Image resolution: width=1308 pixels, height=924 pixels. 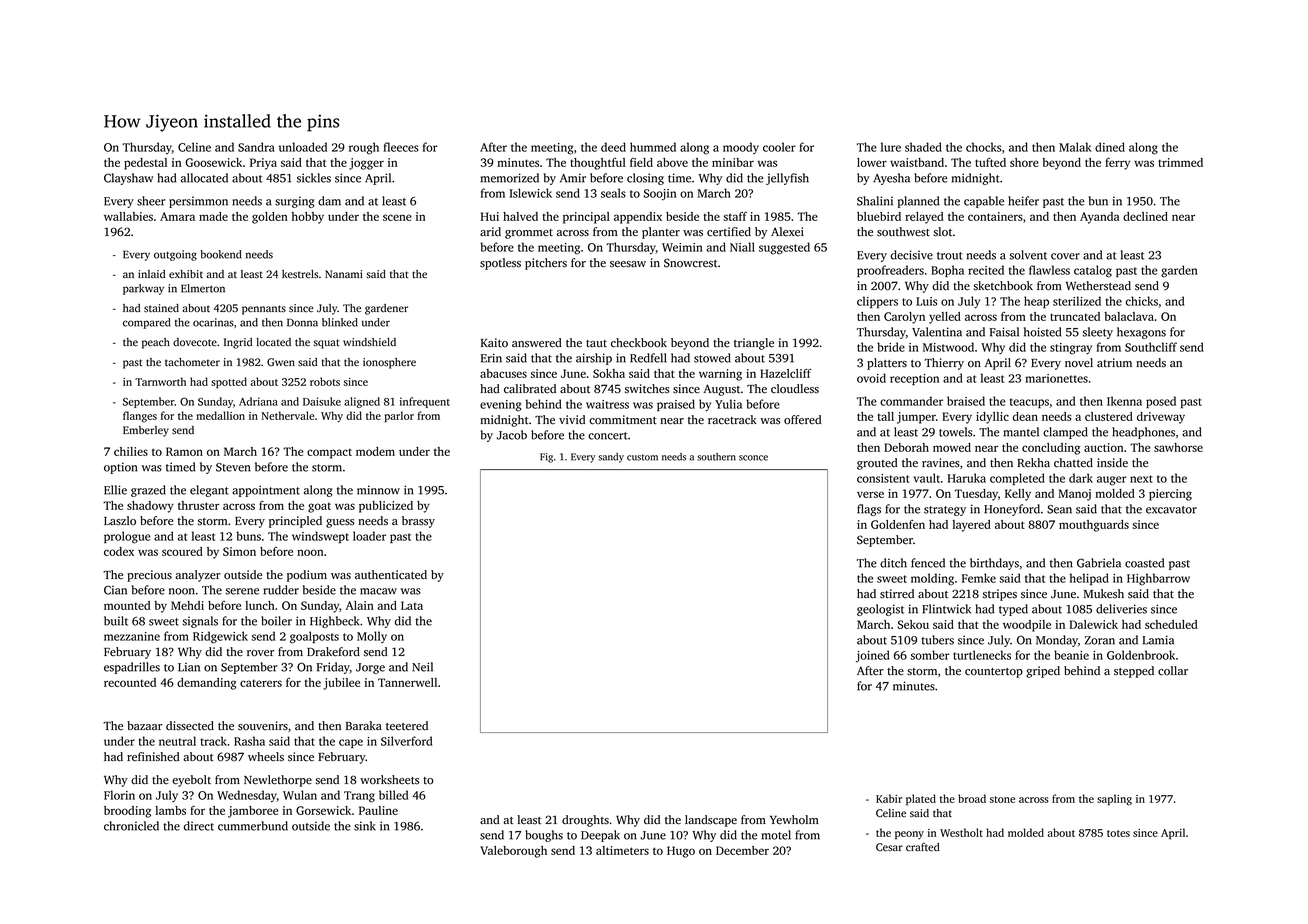 What do you see at coordinates (256, 147) in the screenshot?
I see `Sandra` at bounding box center [256, 147].
